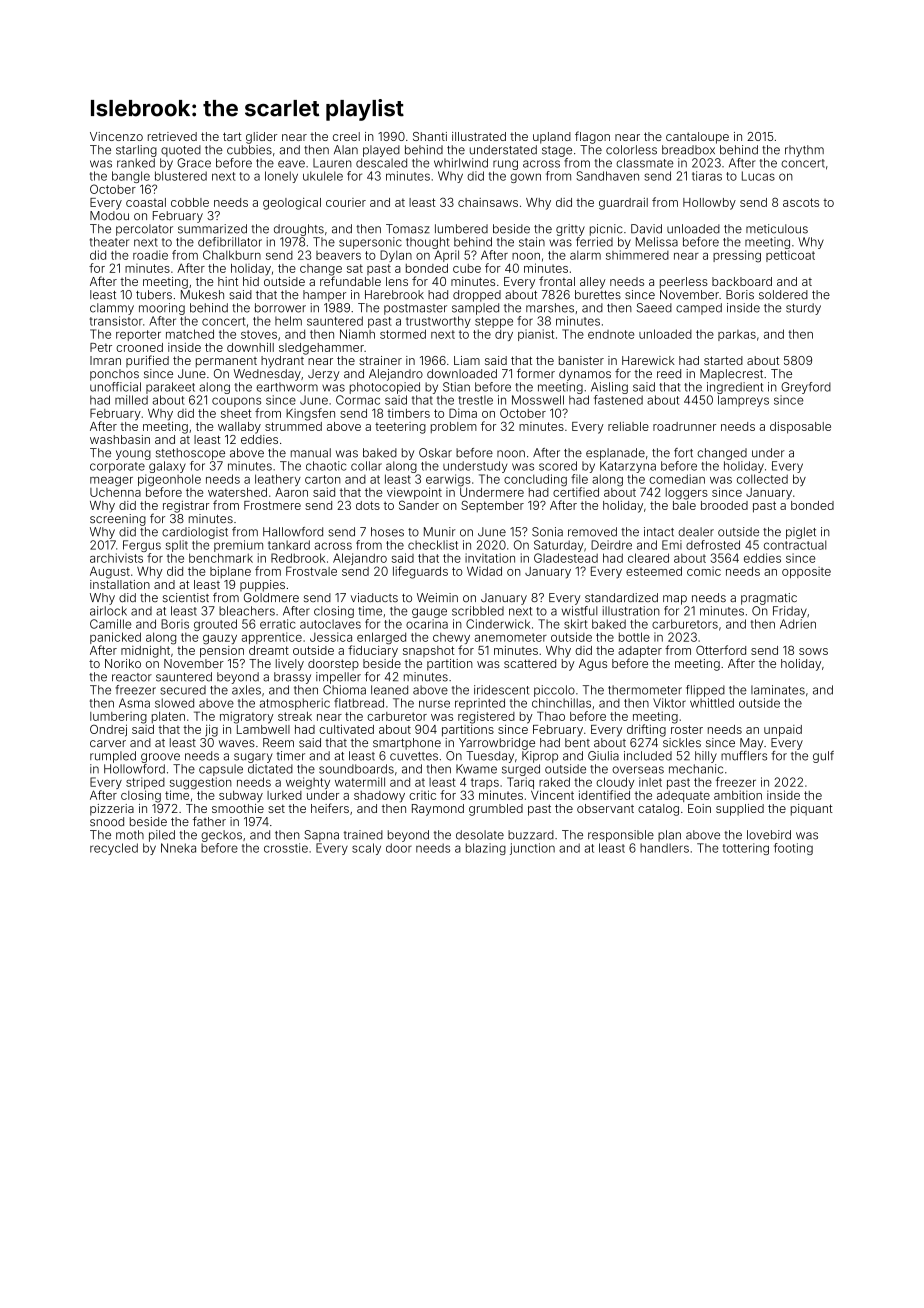 The width and height of the page is (924, 1308). Describe the element at coordinates (592, 137) in the page. I see `flagon` at that location.
